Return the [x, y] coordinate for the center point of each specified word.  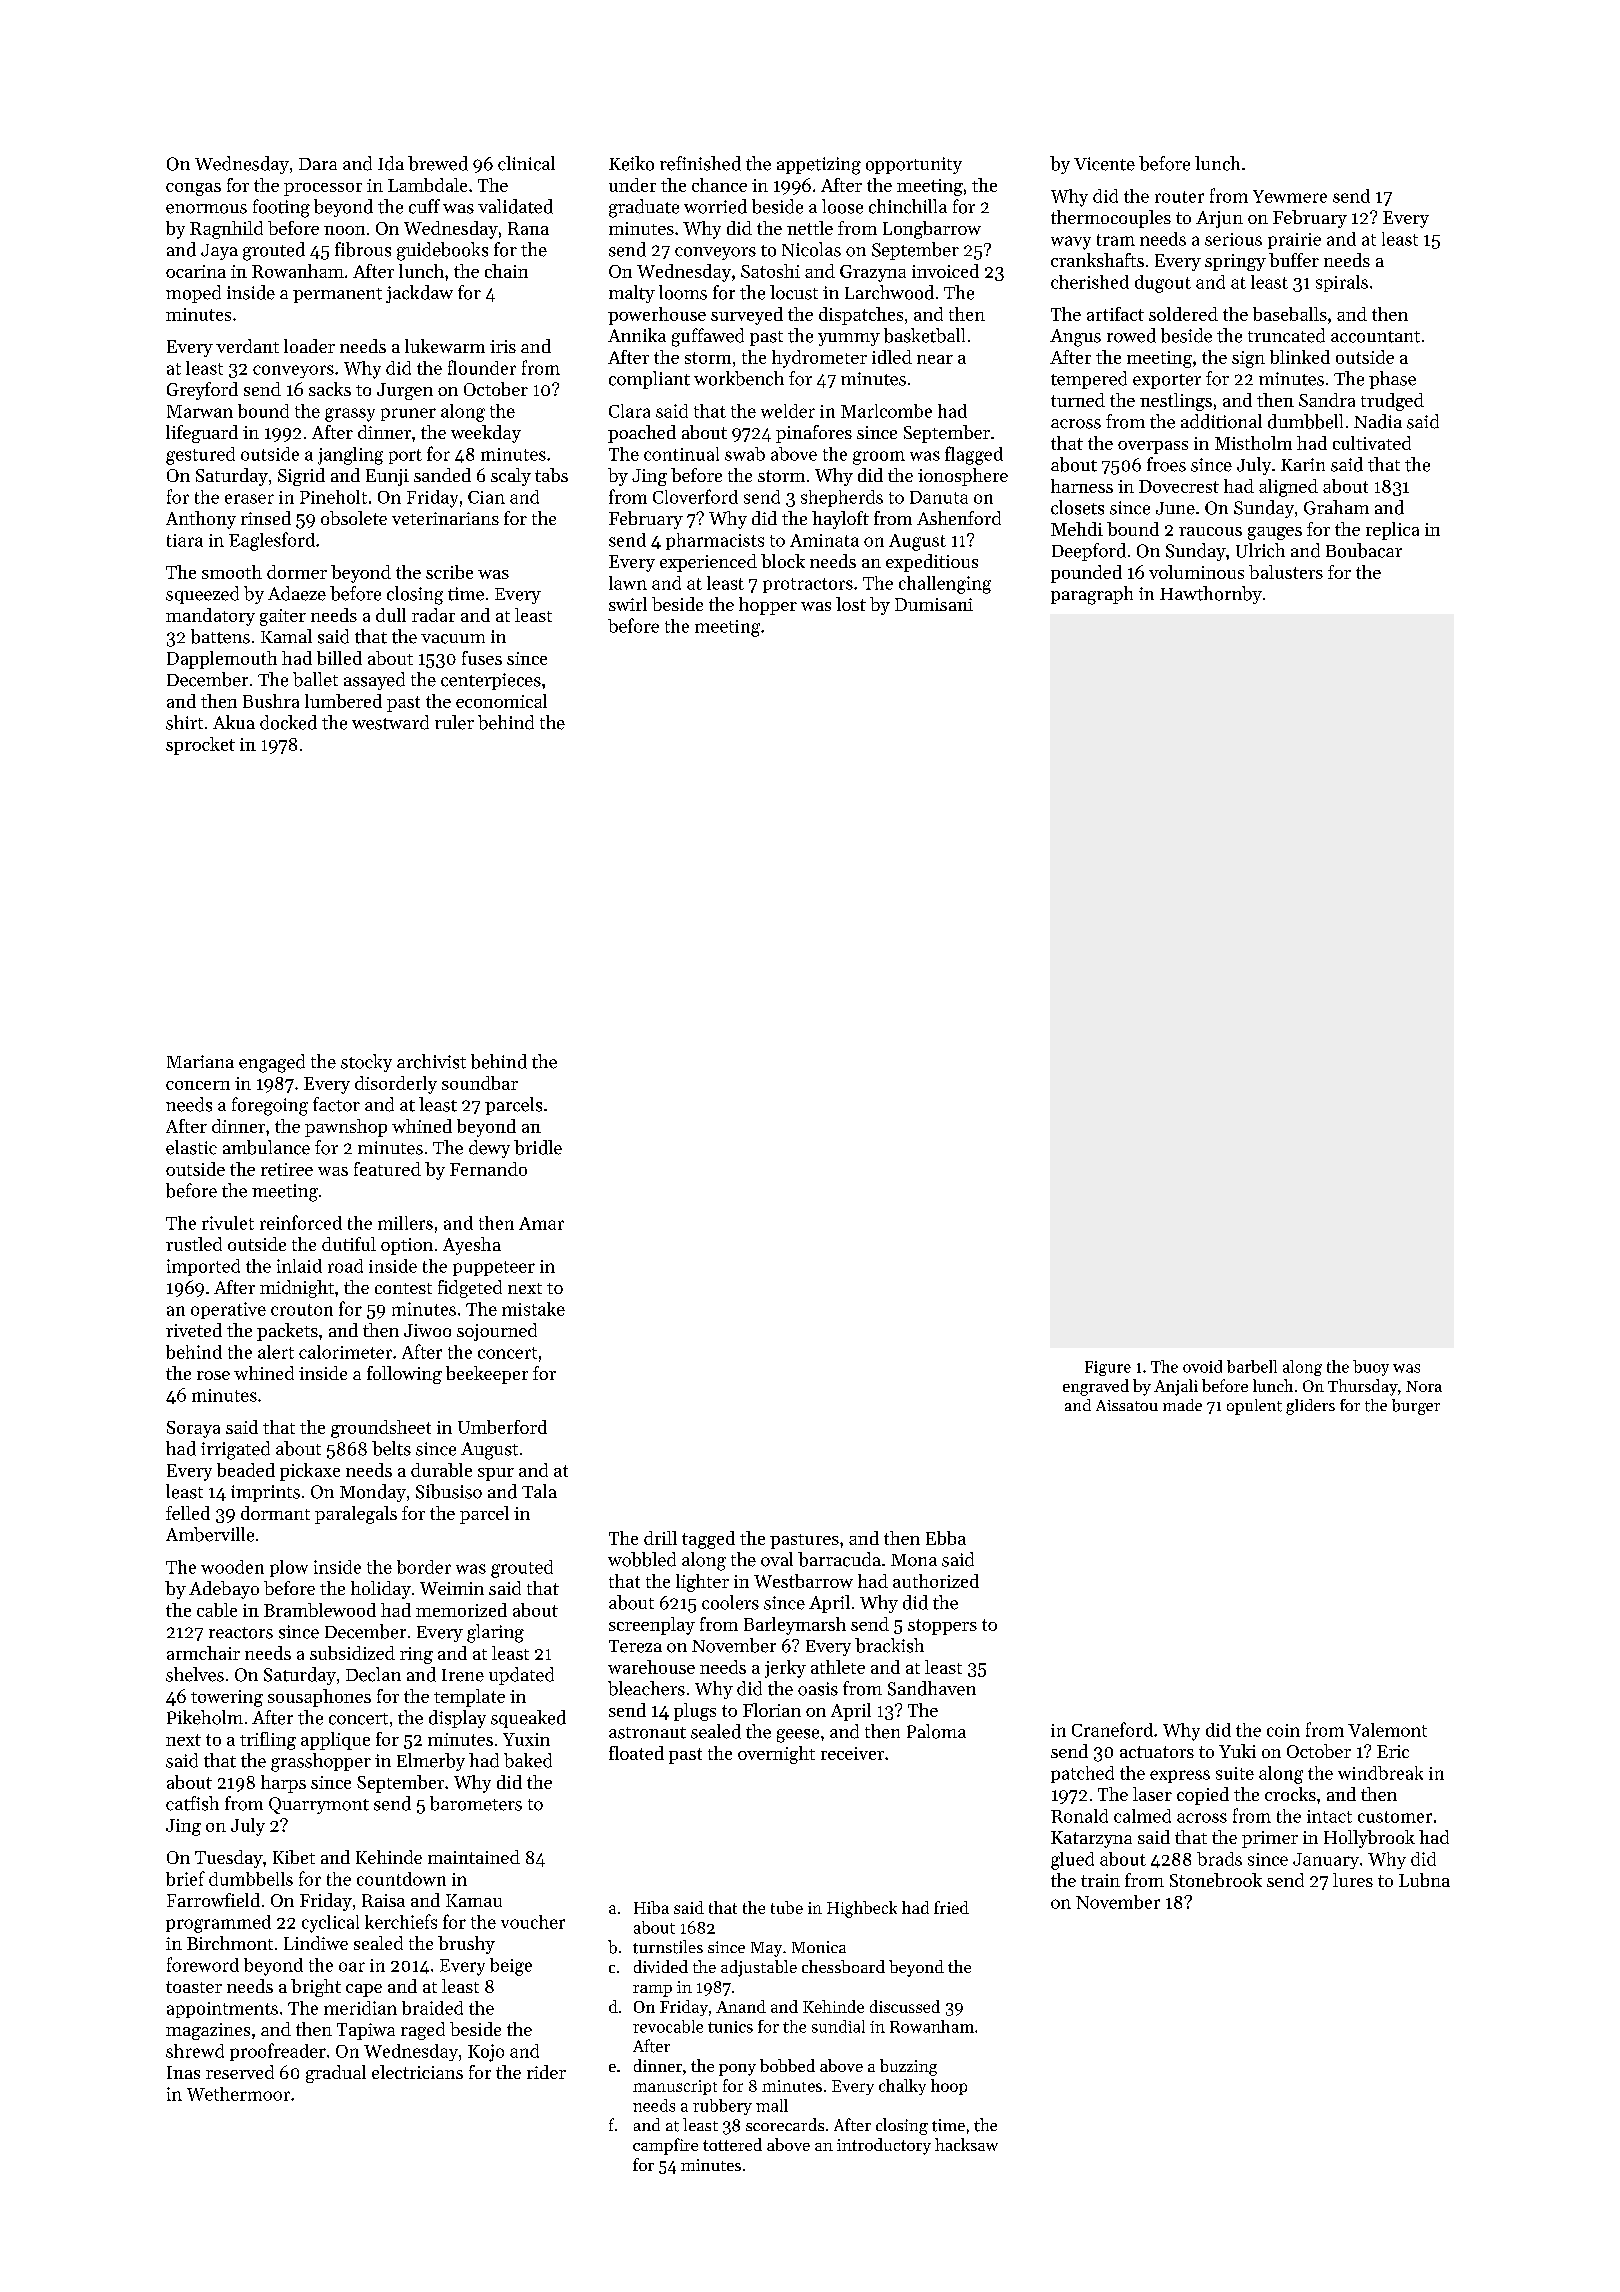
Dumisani [934, 604]
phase [1392, 380]
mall [772, 2105]
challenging [945, 585]
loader [309, 346]
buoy [1371, 1368]
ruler [454, 722]
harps [283, 1784]
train [1100, 1880]
